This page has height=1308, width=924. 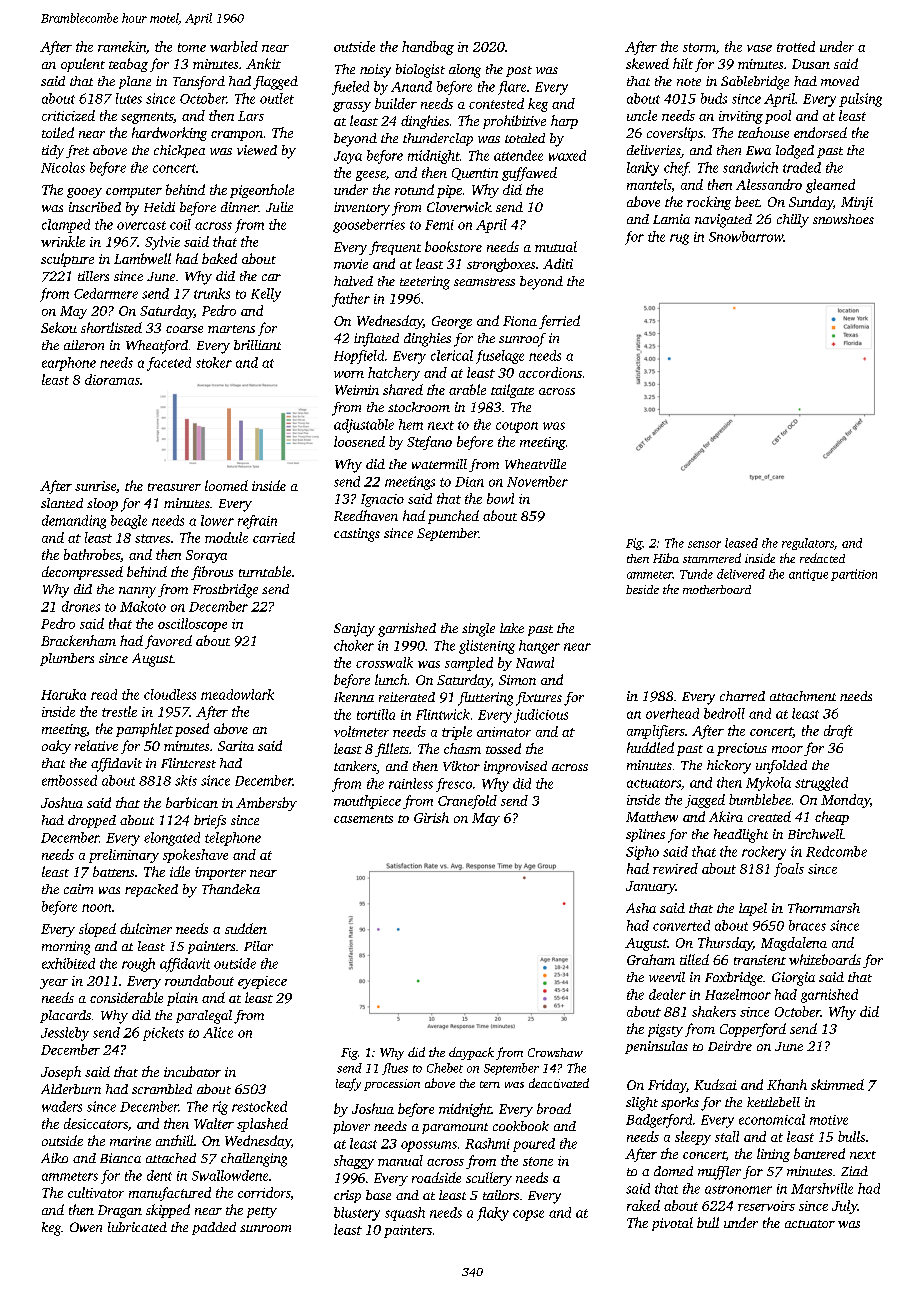 I want to click on shared, so click(x=403, y=389).
